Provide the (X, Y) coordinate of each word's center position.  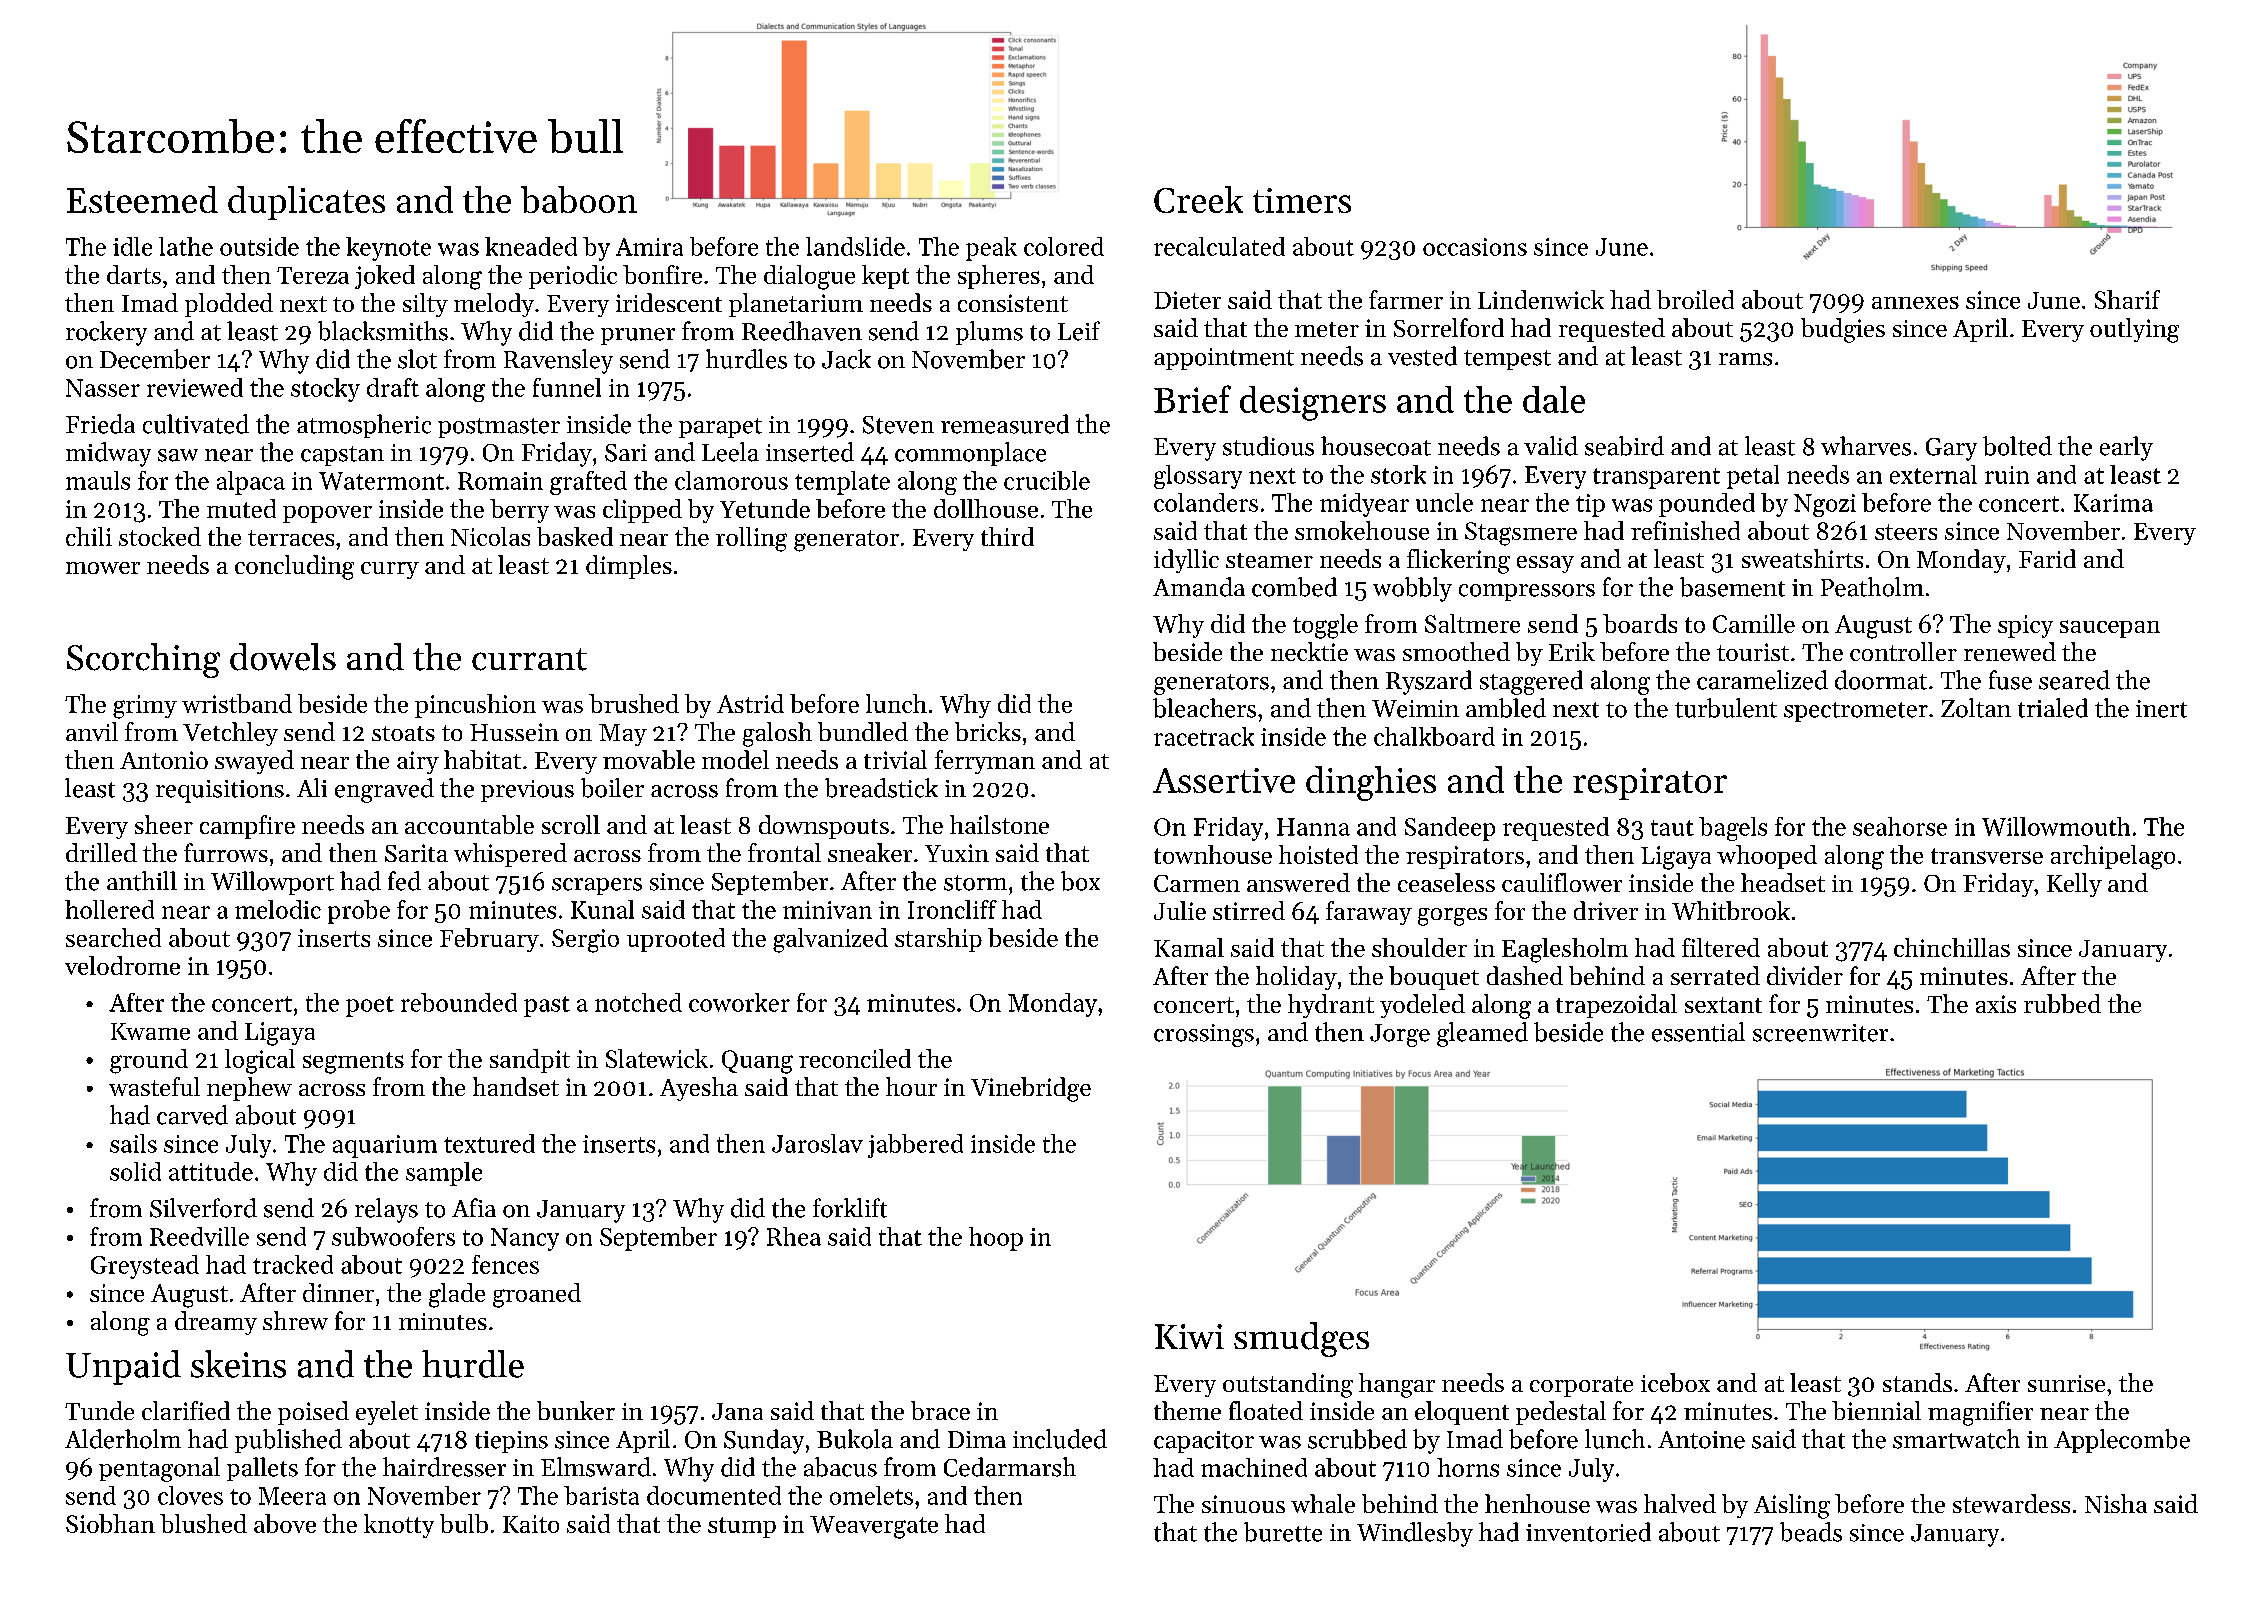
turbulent (1726, 708)
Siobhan (110, 1523)
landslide (855, 246)
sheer (164, 824)
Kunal (602, 909)
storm (975, 883)
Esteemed (142, 199)
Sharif (2127, 299)
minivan (827, 910)
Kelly (2074, 885)
